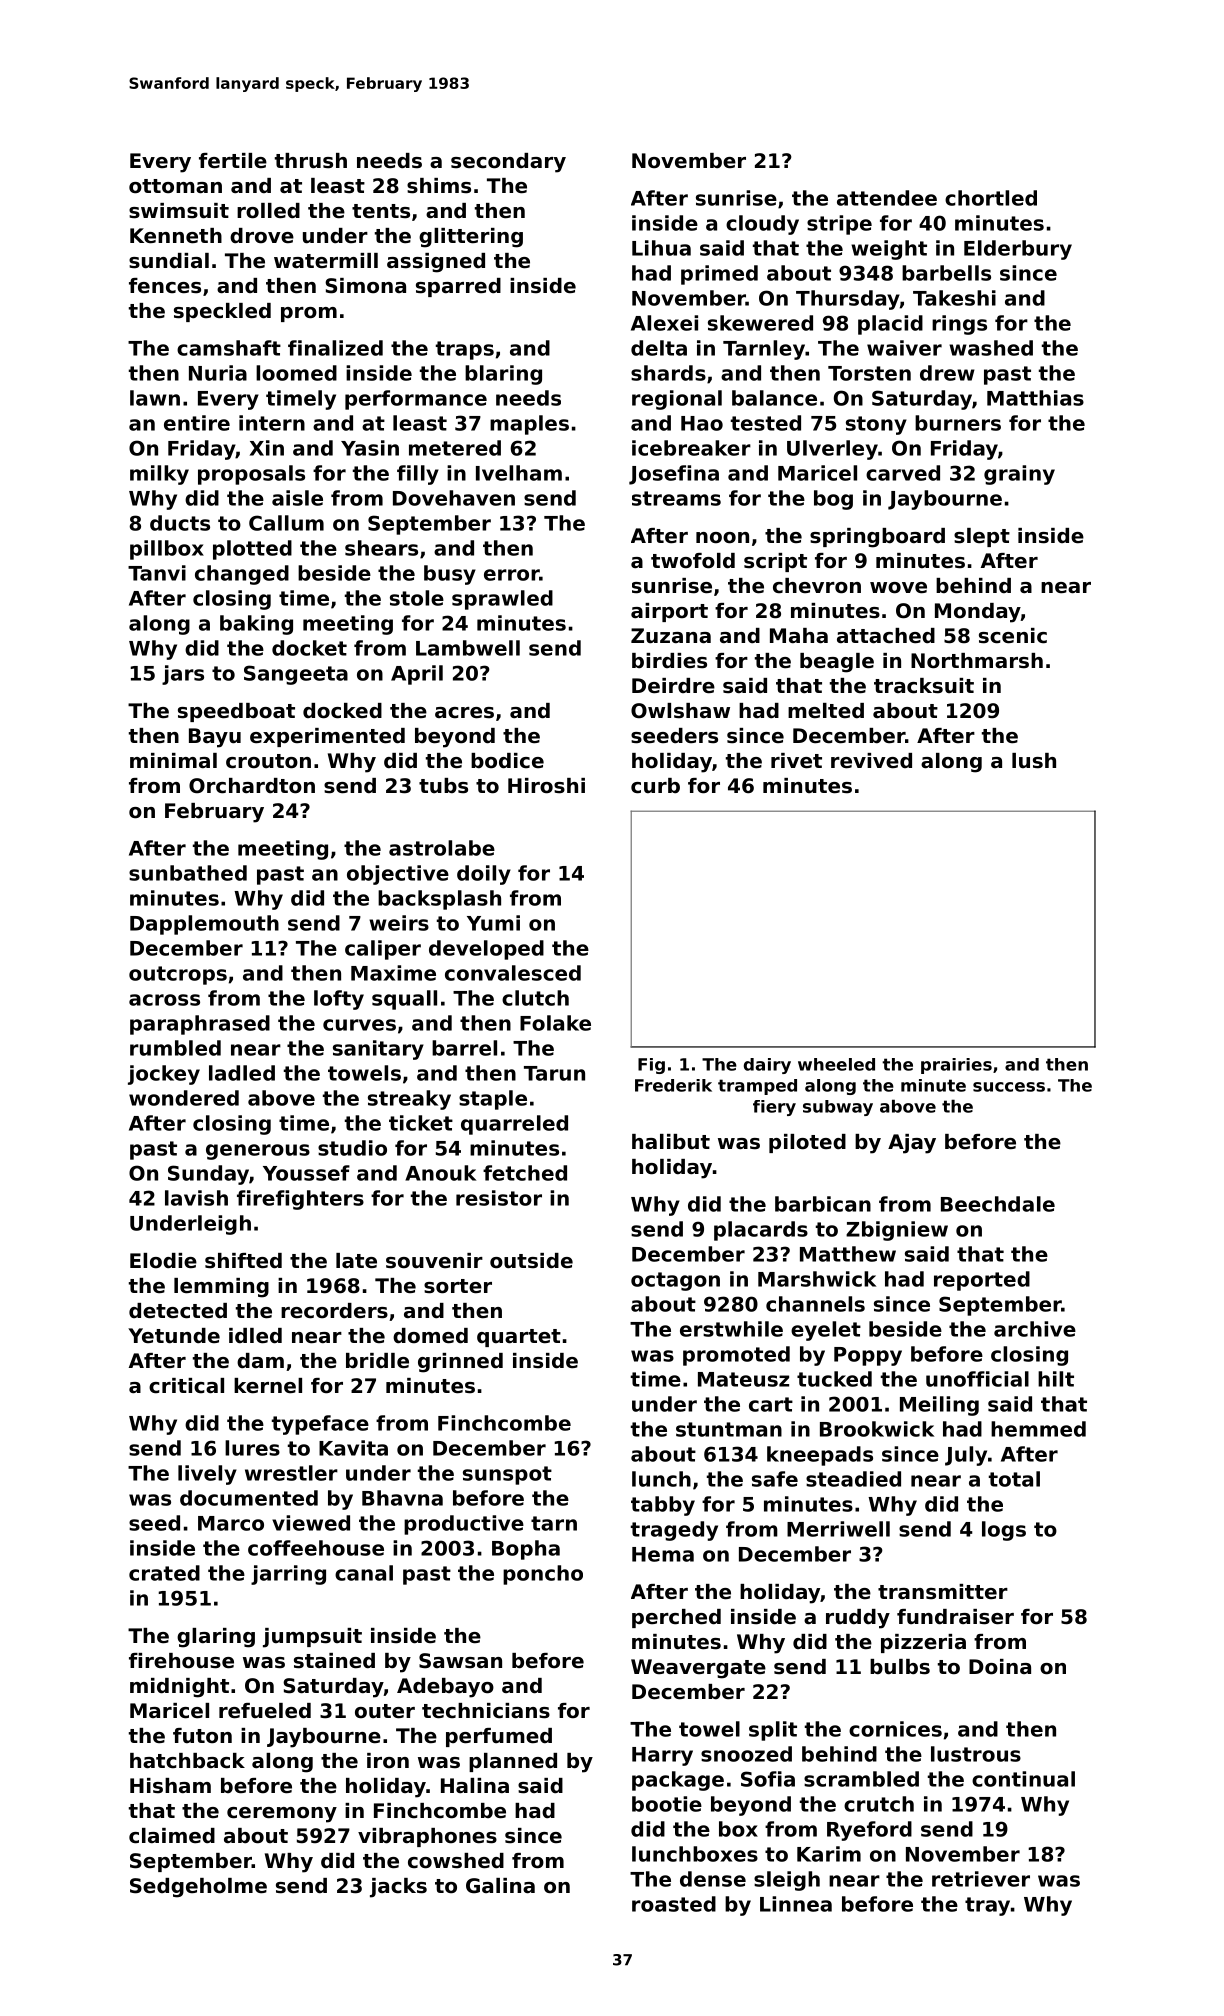 Image resolution: width=1224 pixels, height=2016 pixels. What do you see at coordinates (398, 875) in the screenshot?
I see `objective` at bounding box center [398, 875].
